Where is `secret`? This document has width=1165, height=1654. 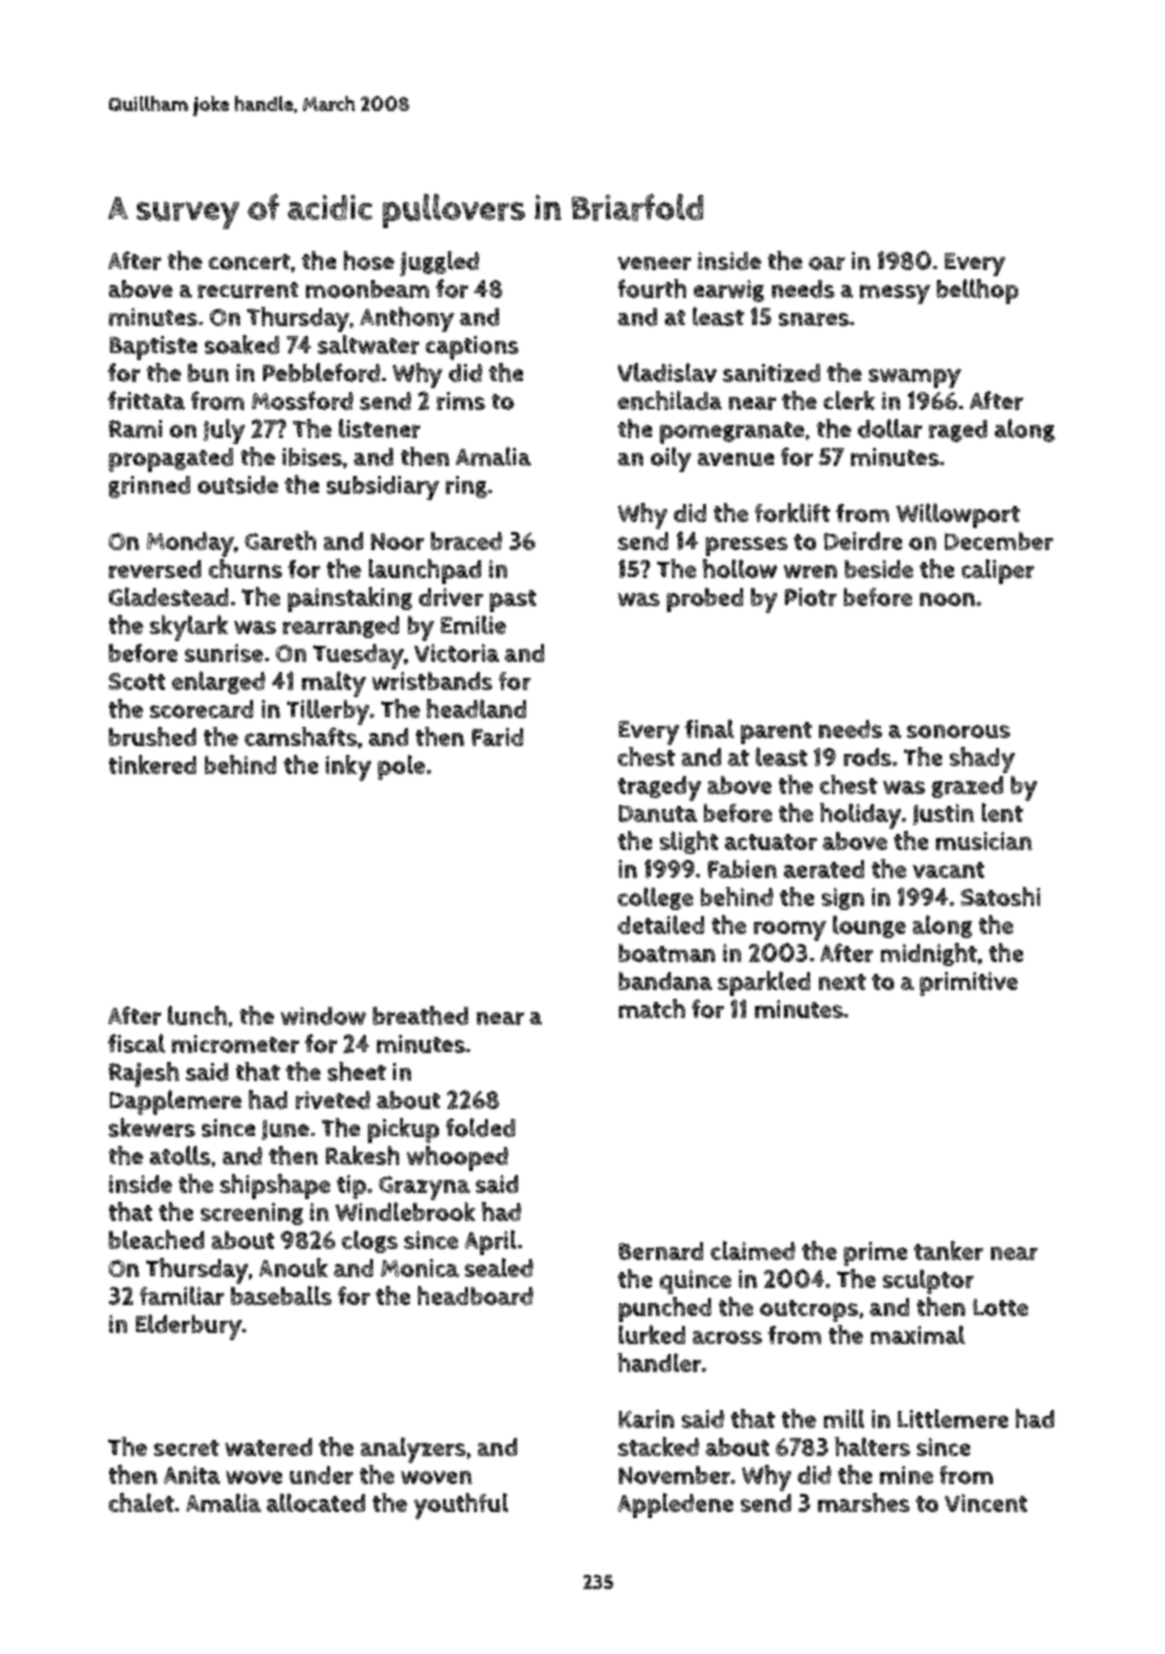 secret is located at coordinates (186, 1448).
